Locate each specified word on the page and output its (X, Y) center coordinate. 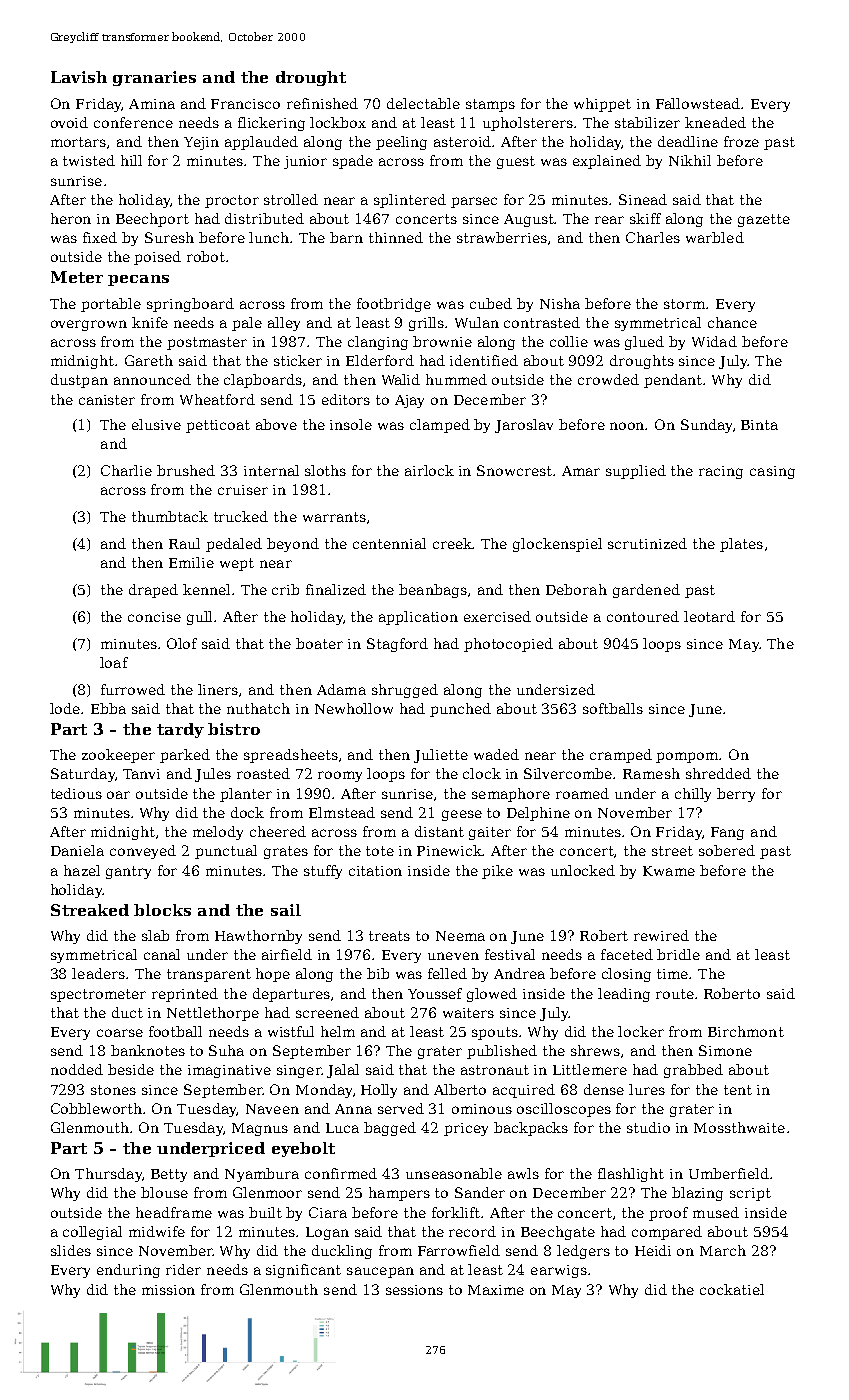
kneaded (715, 122)
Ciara (328, 1212)
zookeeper (118, 756)
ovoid (69, 122)
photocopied (508, 645)
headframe (174, 1212)
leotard (709, 616)
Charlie (126, 470)
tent (738, 1090)
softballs (613, 708)
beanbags (433, 591)
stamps (490, 105)
